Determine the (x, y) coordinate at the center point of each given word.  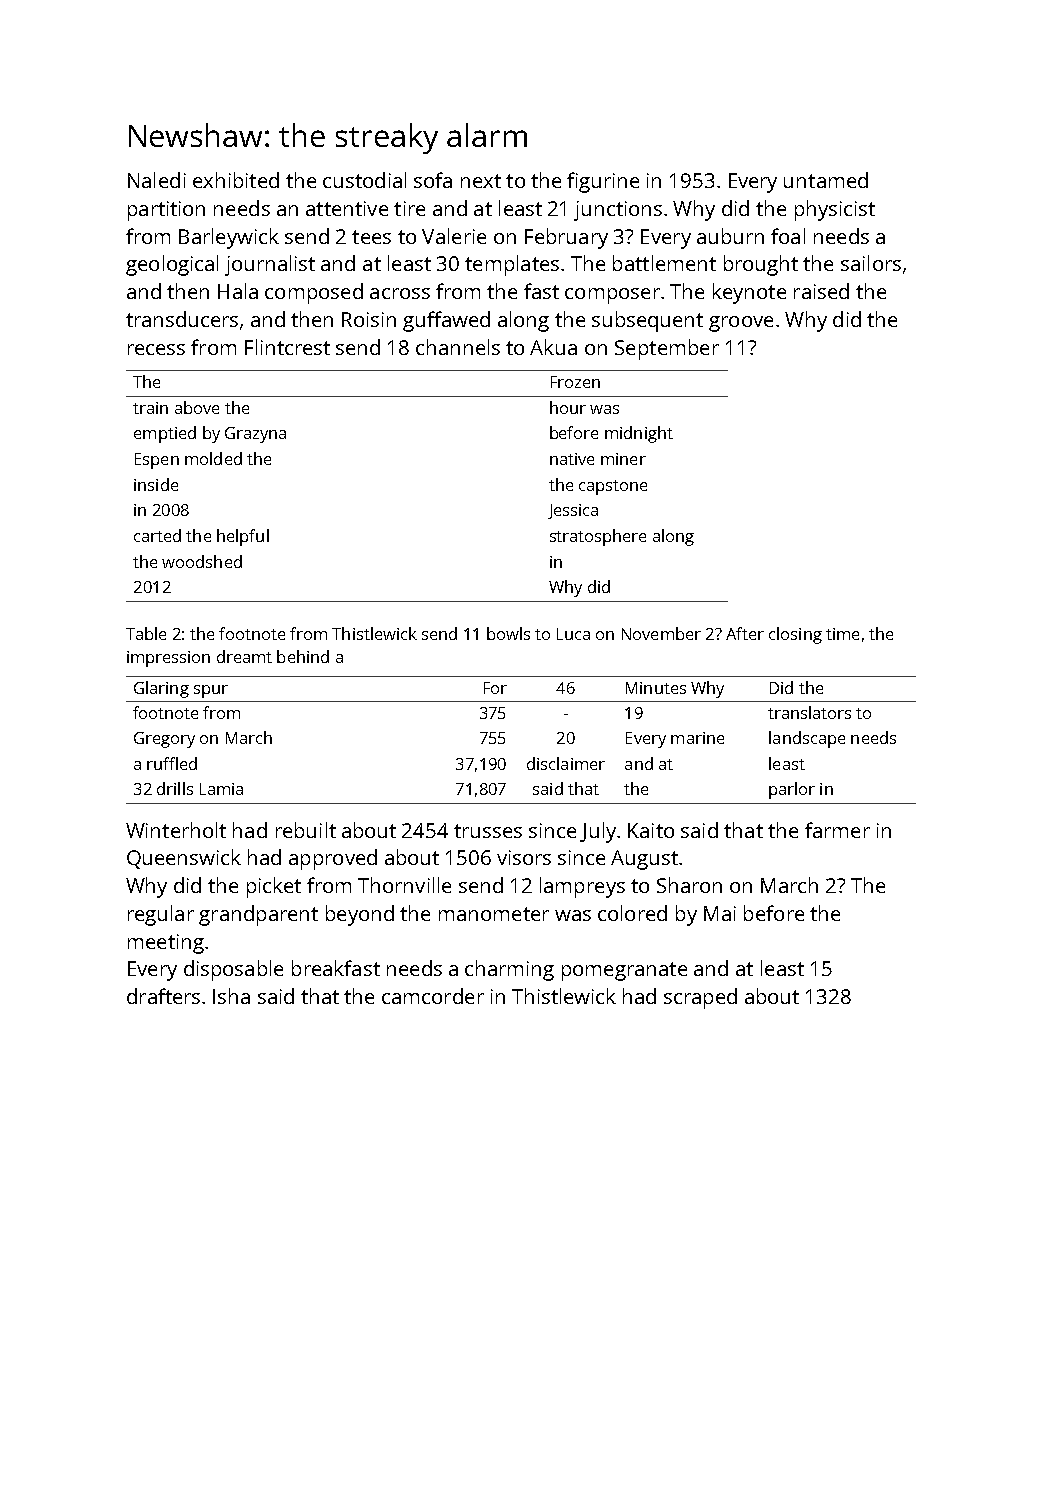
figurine (603, 182)
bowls (508, 633)
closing (795, 635)
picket (274, 887)
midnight (639, 434)
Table (146, 633)
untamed (826, 180)
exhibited (236, 180)
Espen (157, 461)
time (842, 634)
